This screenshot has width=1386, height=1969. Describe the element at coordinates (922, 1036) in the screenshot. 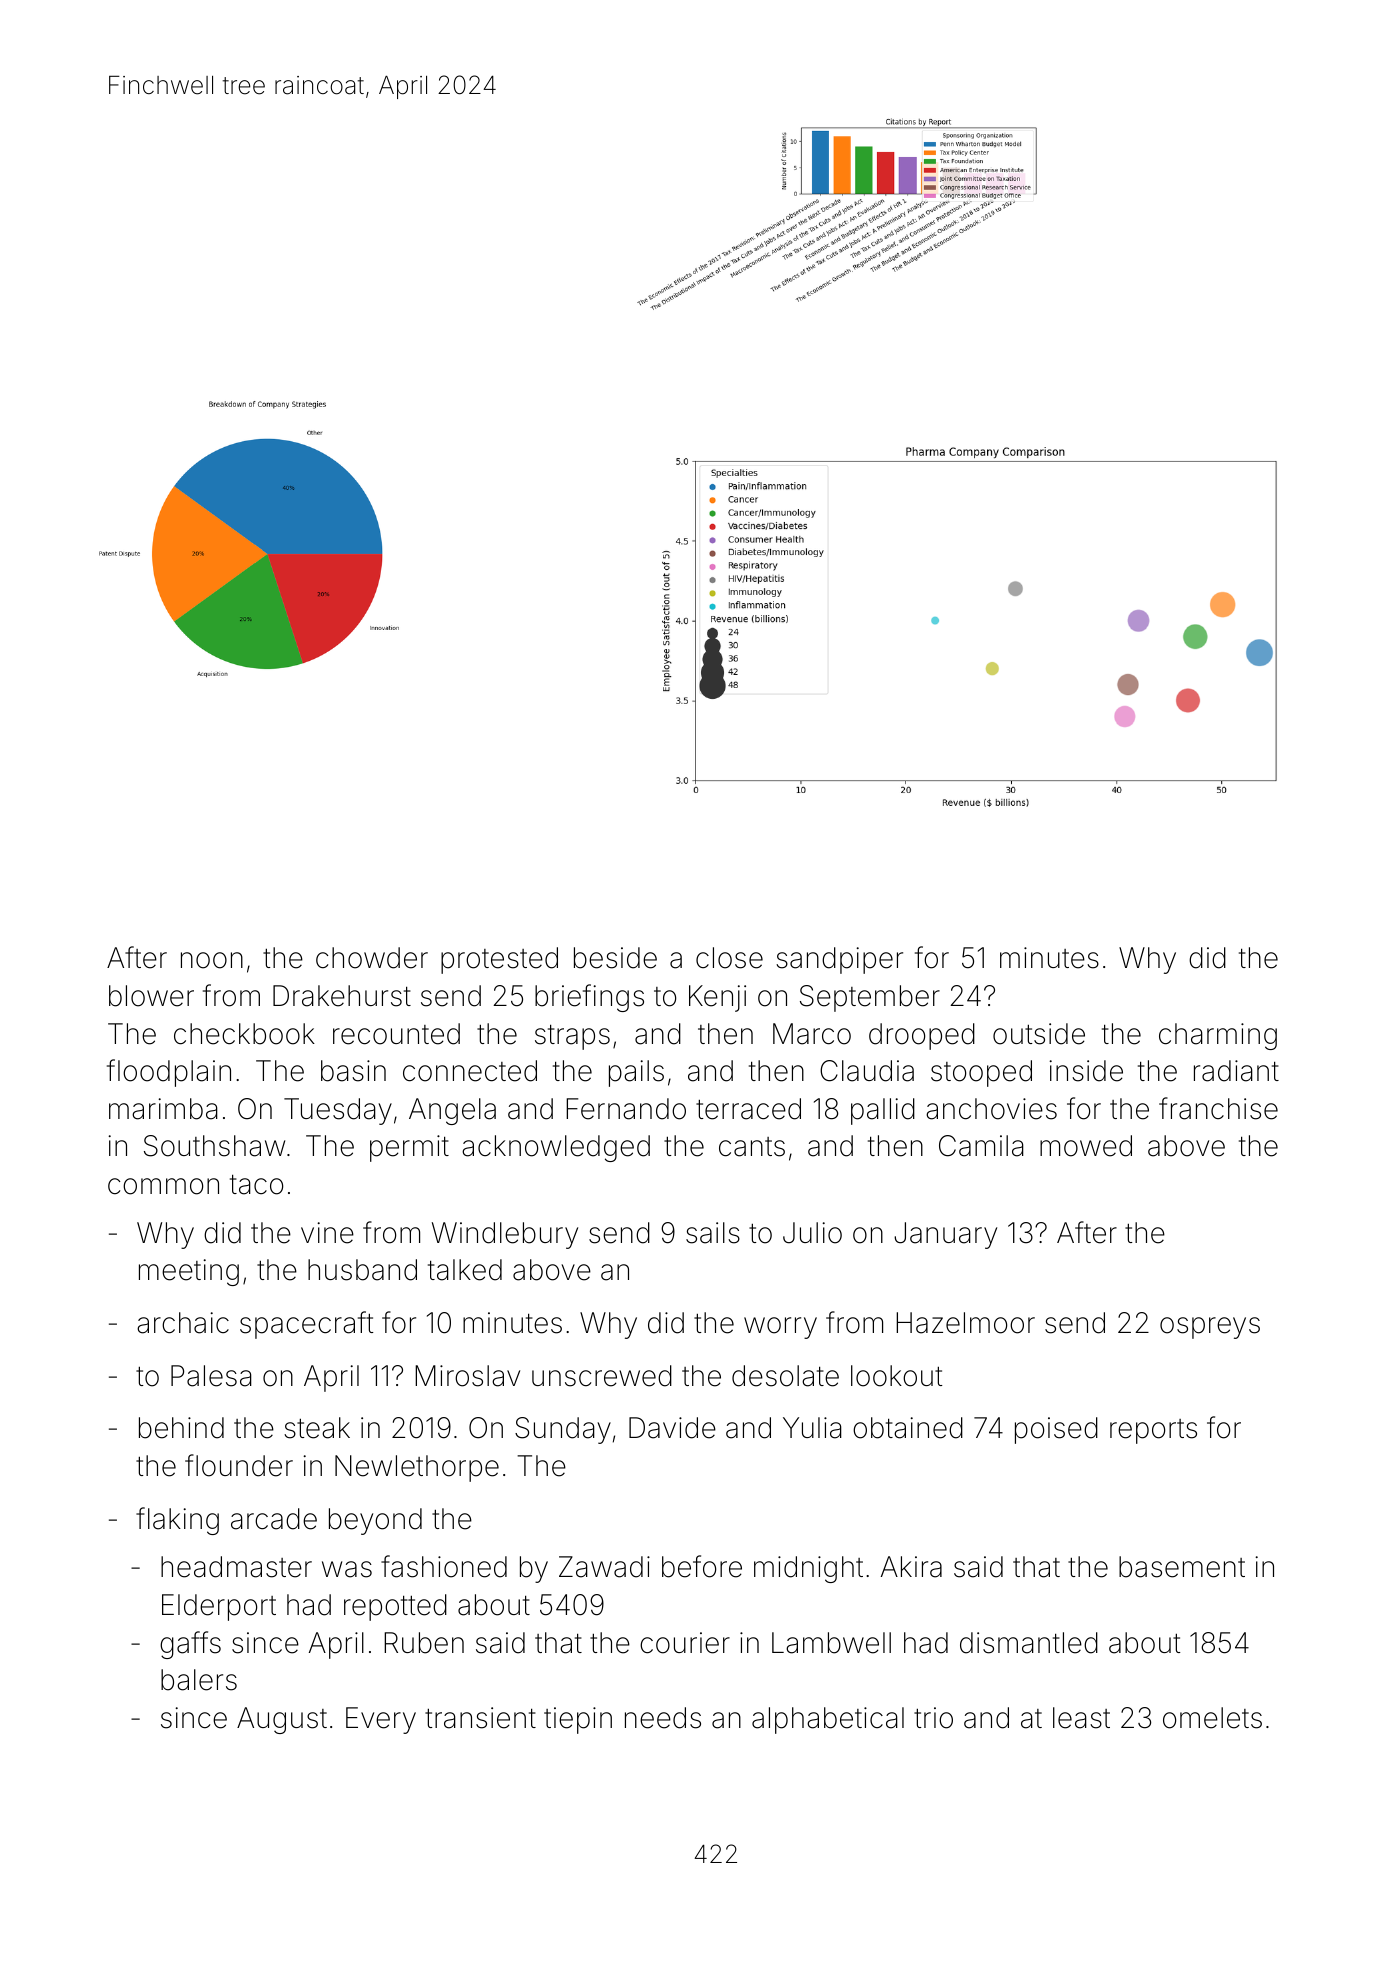

I see `drooped` at that location.
